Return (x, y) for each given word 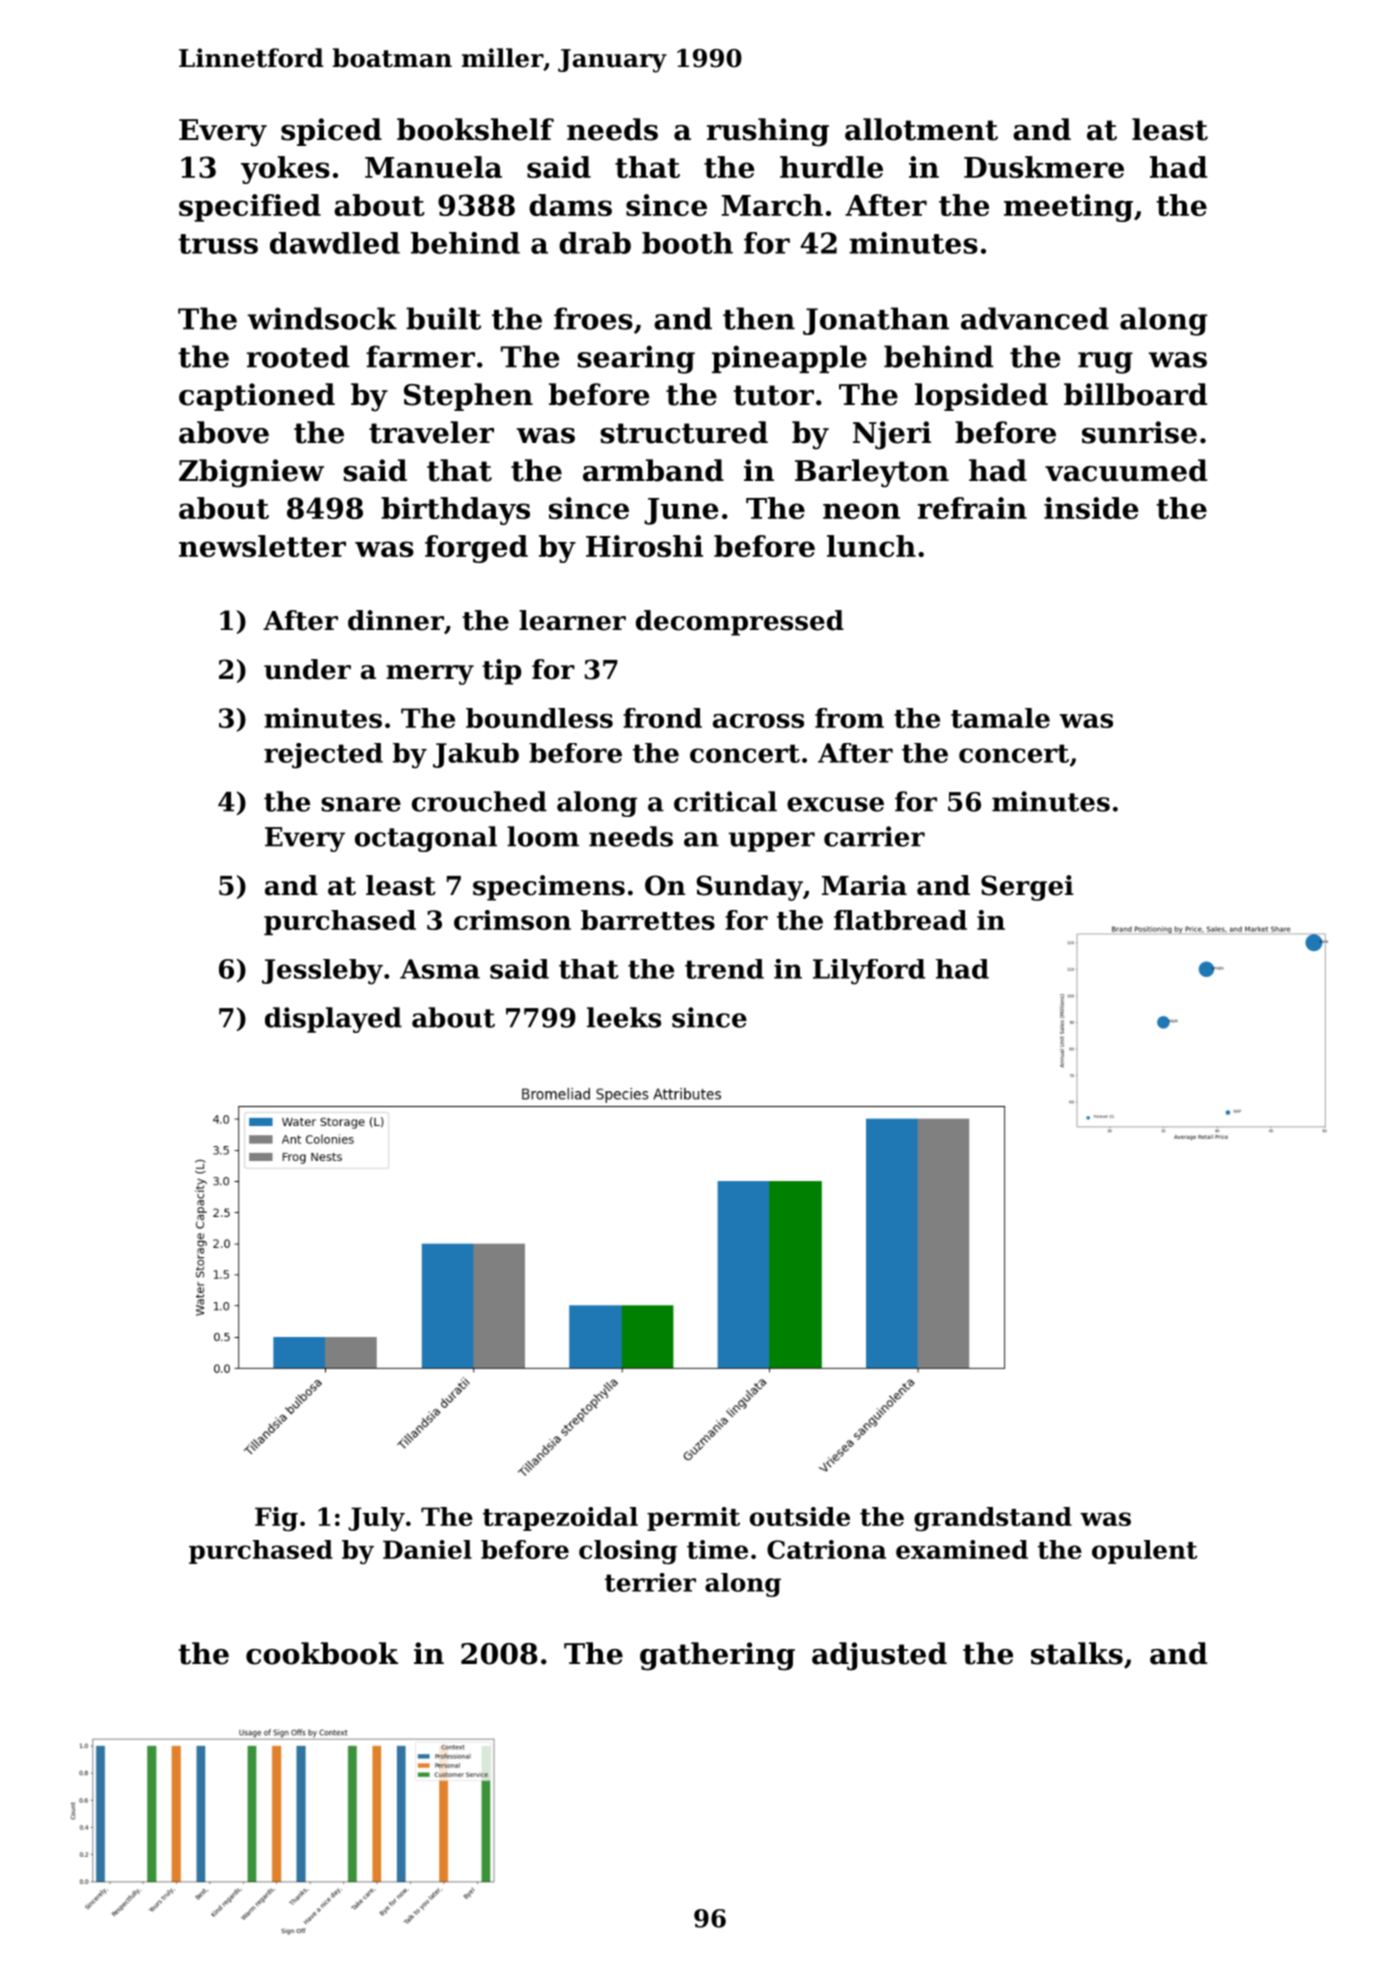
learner (572, 620)
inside (1091, 508)
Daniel (427, 1549)
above (224, 432)
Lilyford (869, 972)
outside (800, 1516)
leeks (624, 1017)
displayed (333, 1020)
